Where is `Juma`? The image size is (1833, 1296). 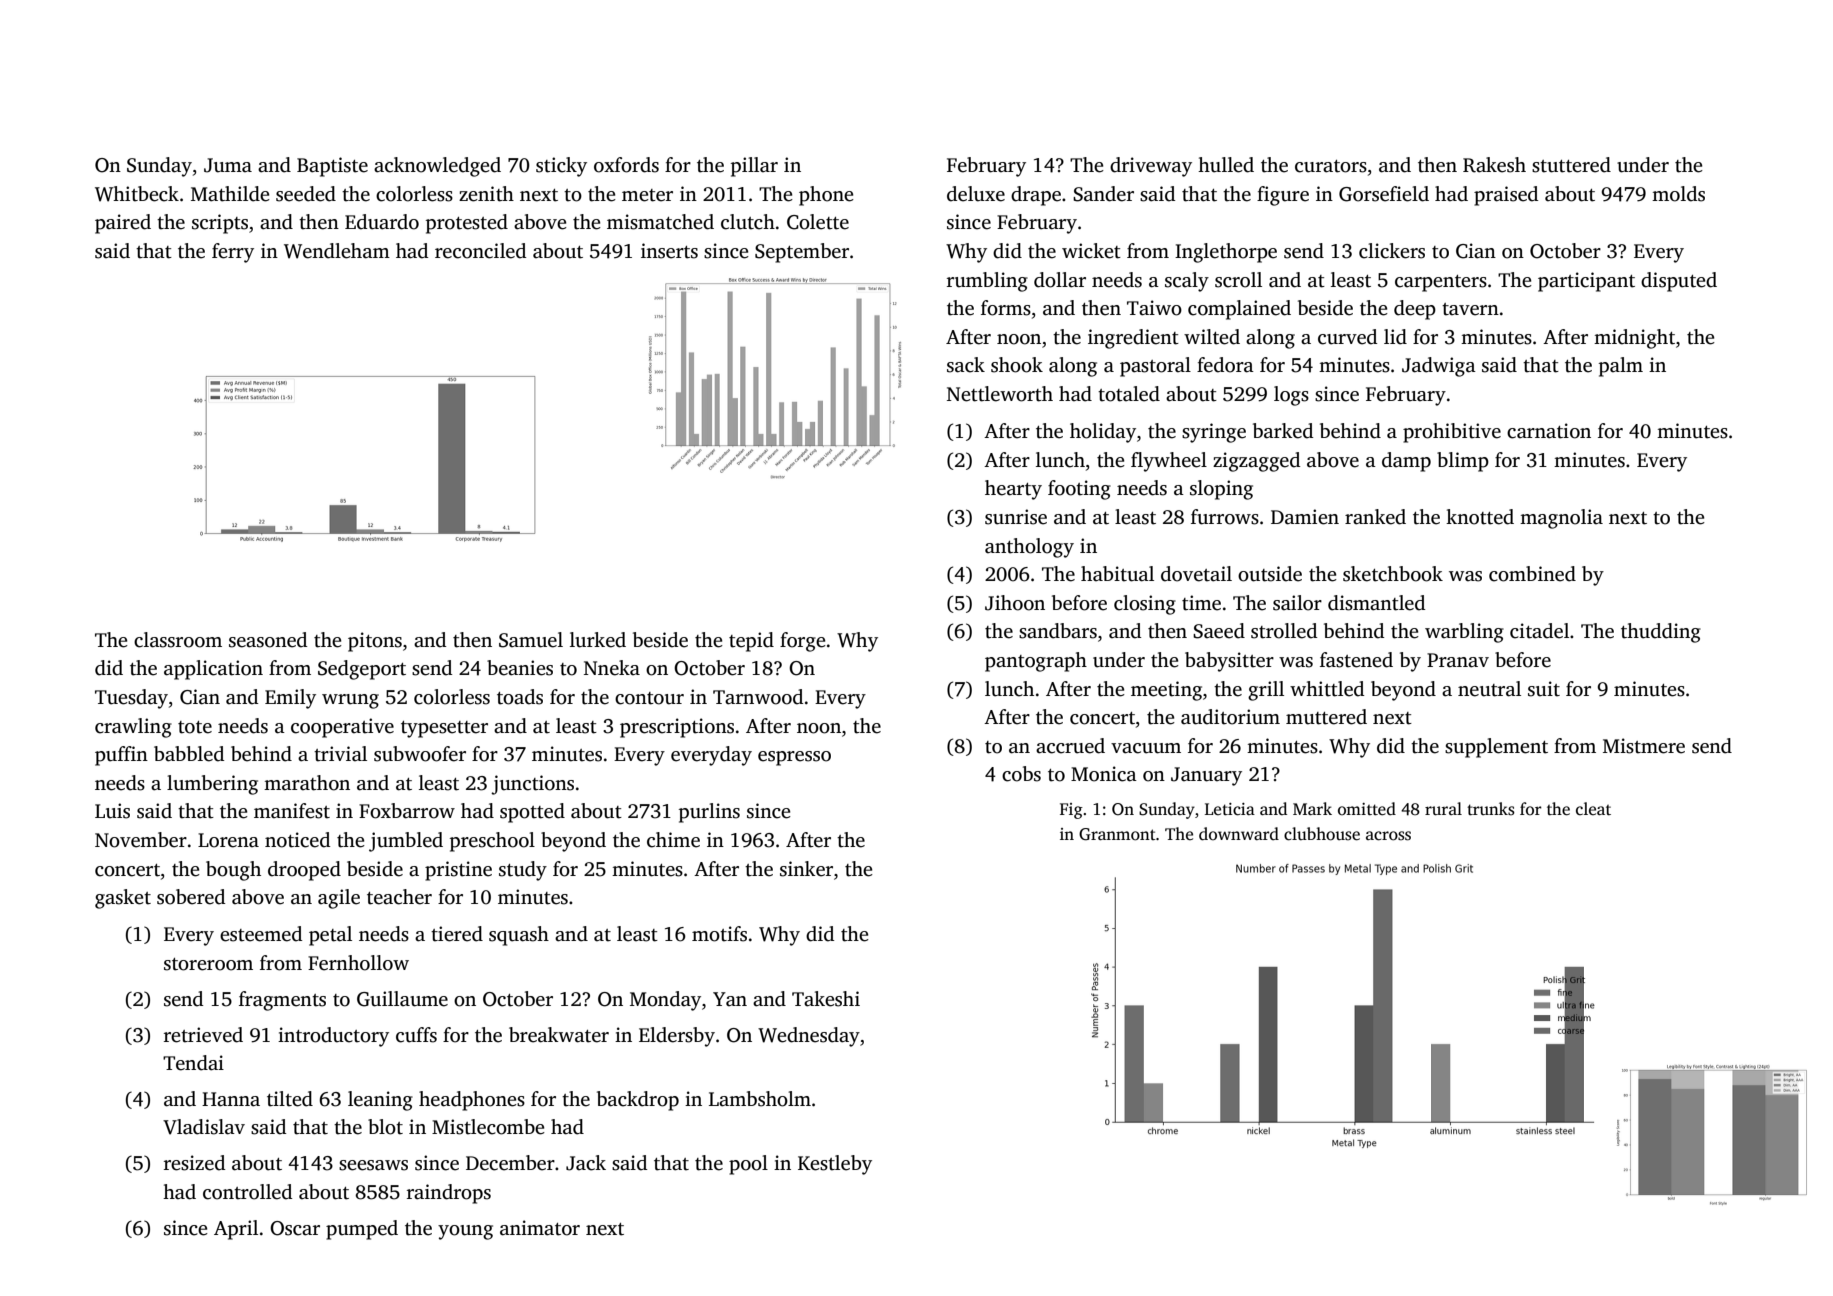
Juma is located at coordinates (228, 165).
